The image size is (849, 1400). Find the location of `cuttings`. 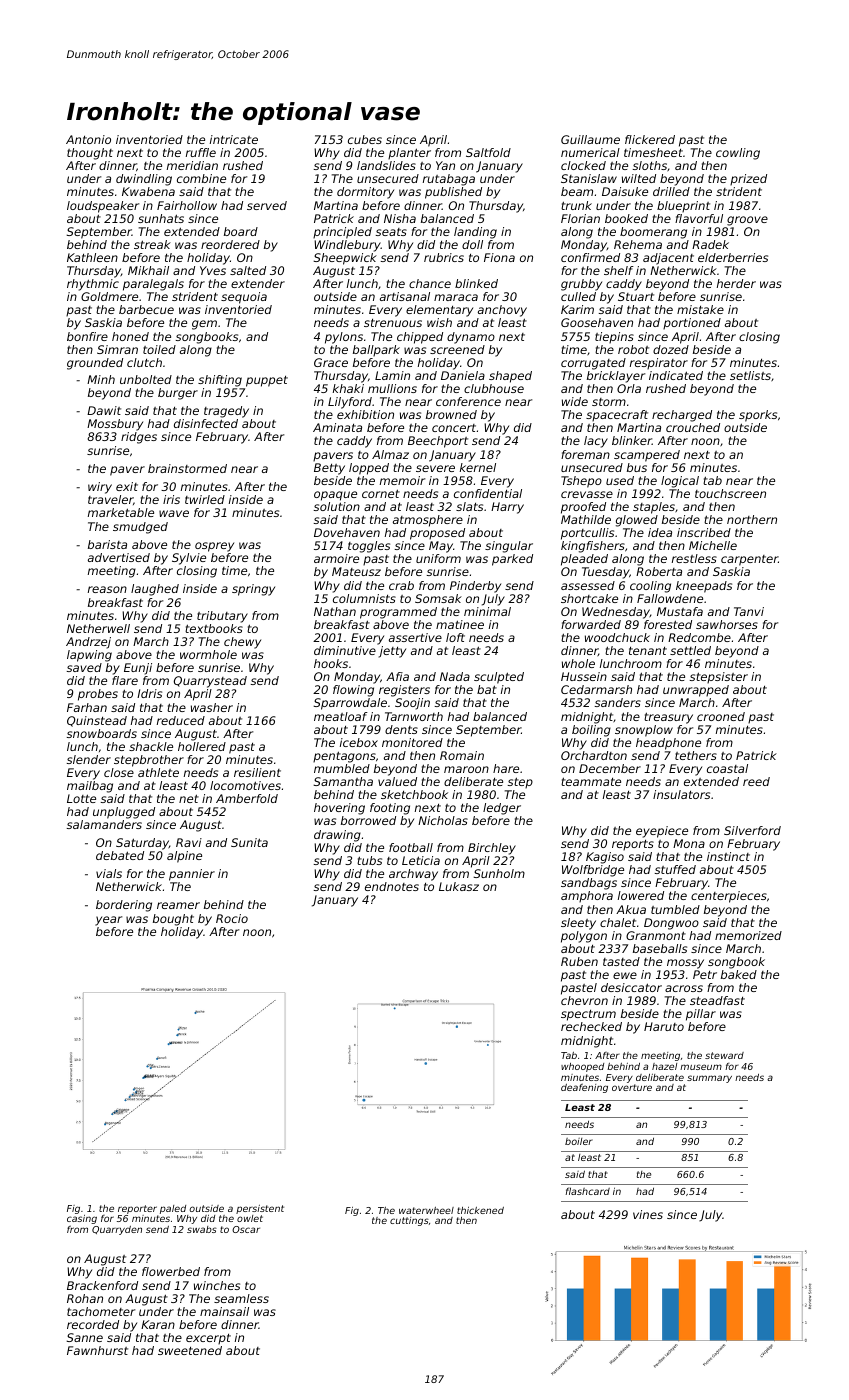

cuttings is located at coordinates (409, 1221).
